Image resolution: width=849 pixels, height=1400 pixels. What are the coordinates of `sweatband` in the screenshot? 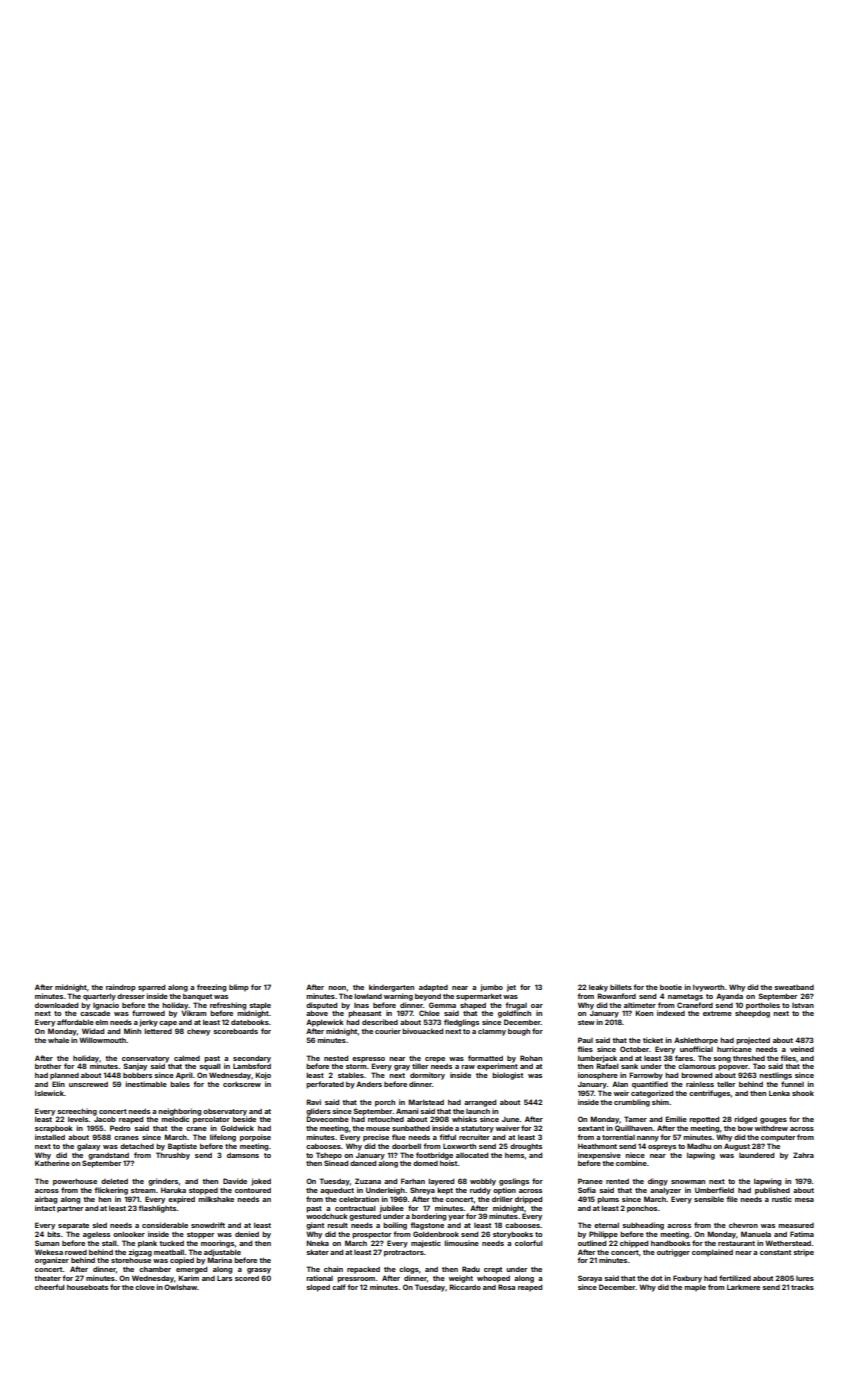 It's located at (794, 987).
